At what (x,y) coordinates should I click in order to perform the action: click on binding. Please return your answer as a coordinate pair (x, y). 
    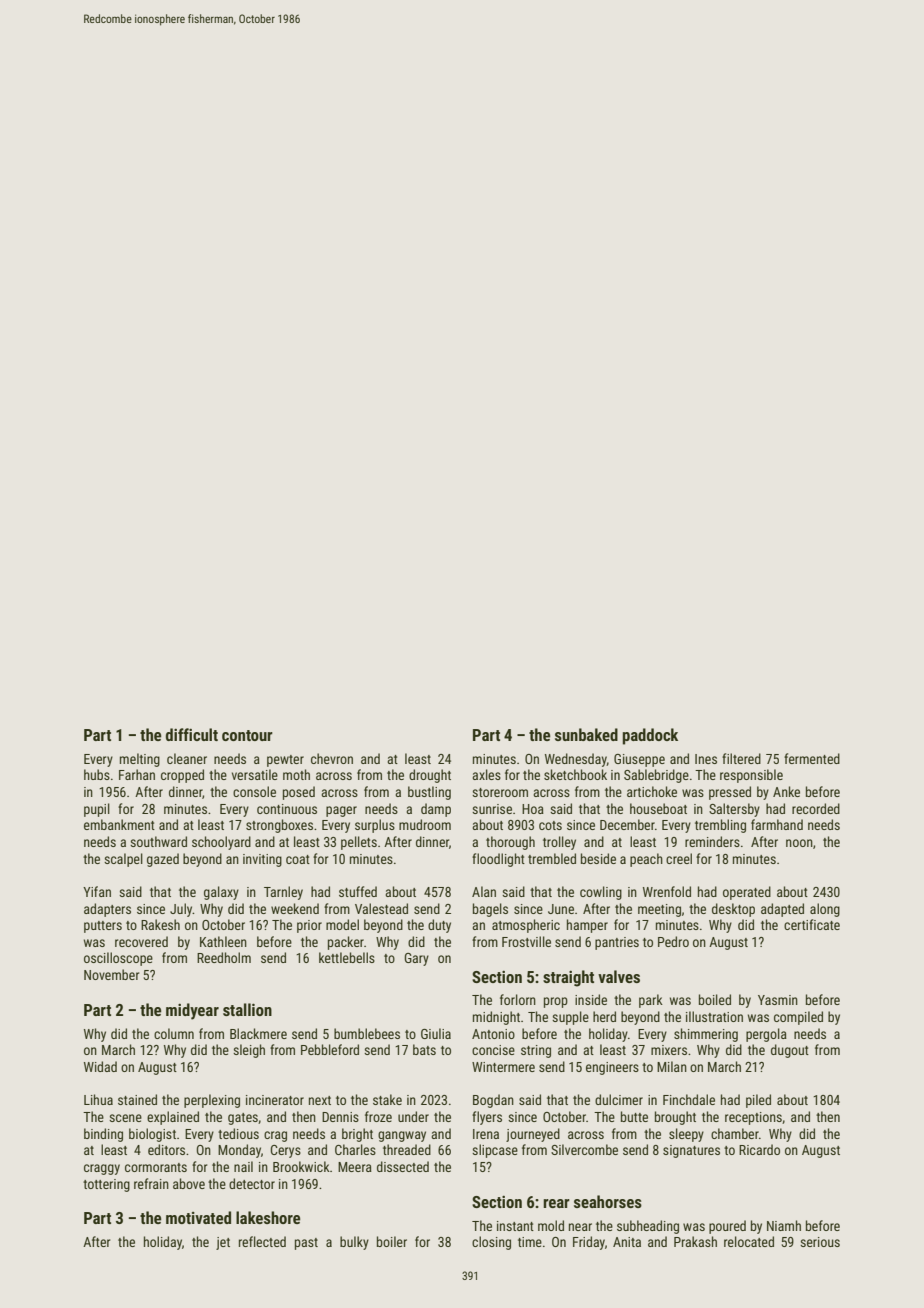
    Looking at the image, I should click on (103, 1135).
